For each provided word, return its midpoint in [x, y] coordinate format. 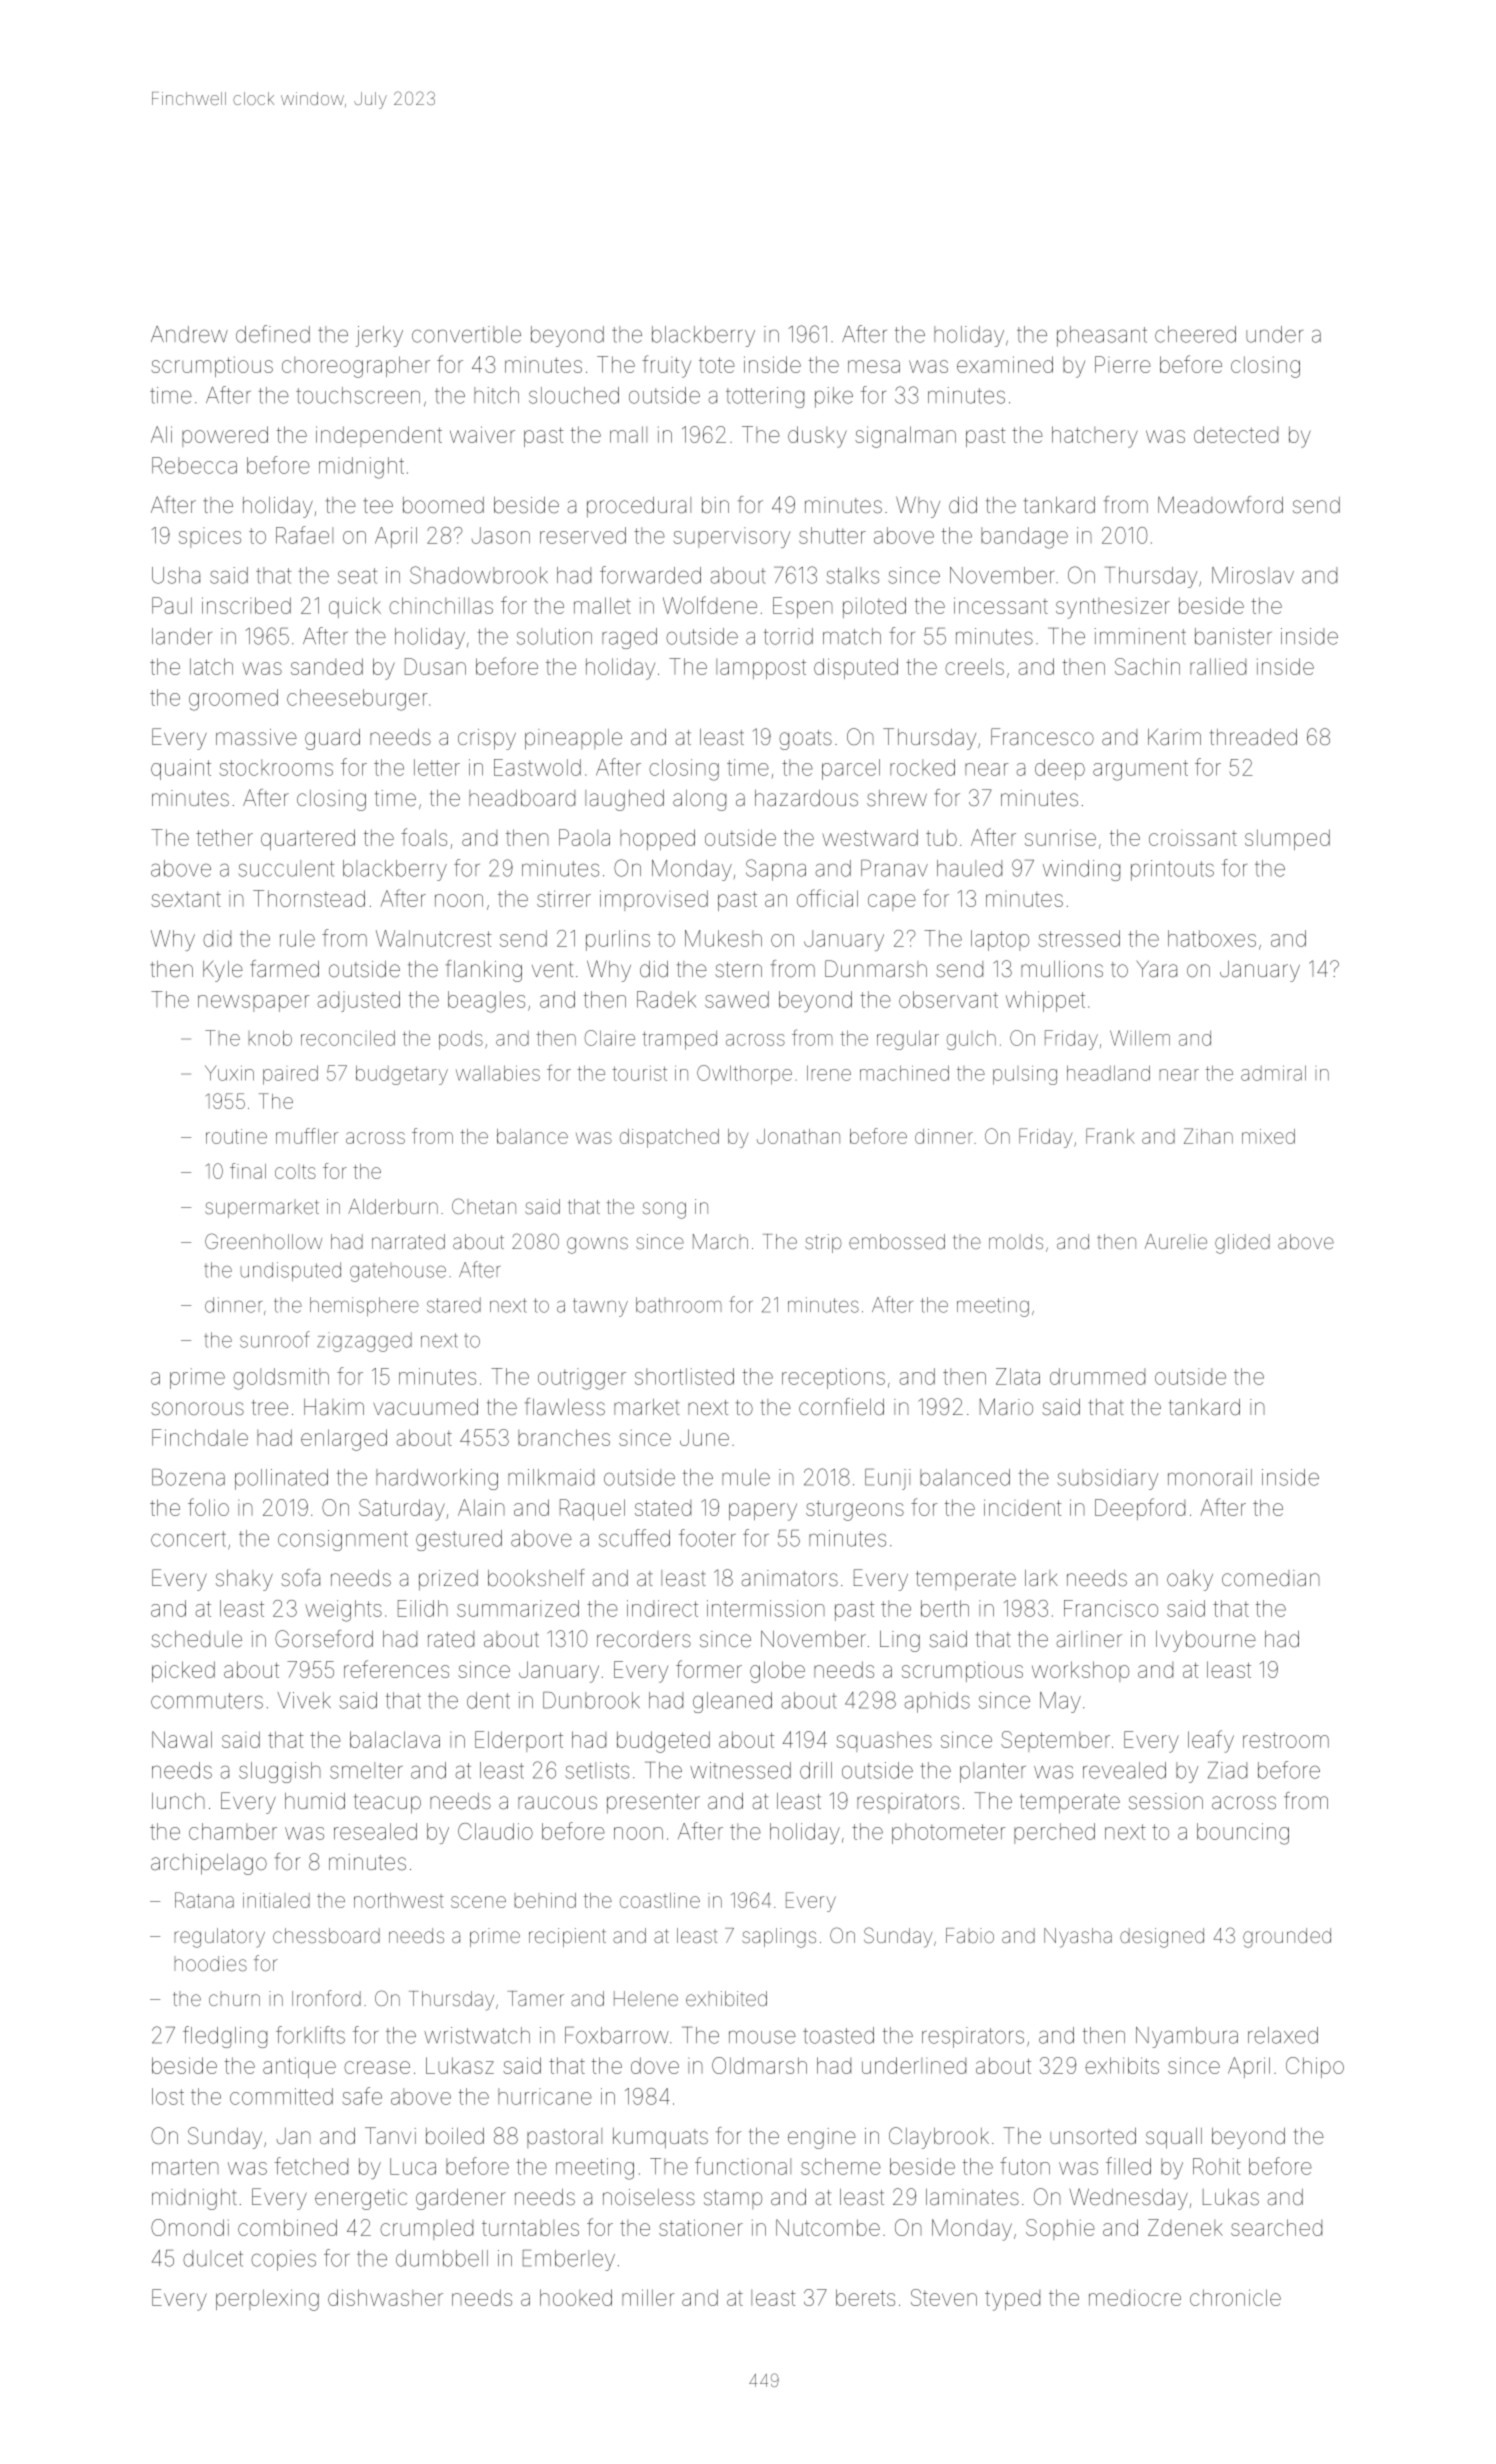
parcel [851, 769]
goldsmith [281, 1379]
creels [974, 666]
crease [377, 2067]
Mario [1006, 1407]
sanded [327, 666]
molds [1016, 1241]
